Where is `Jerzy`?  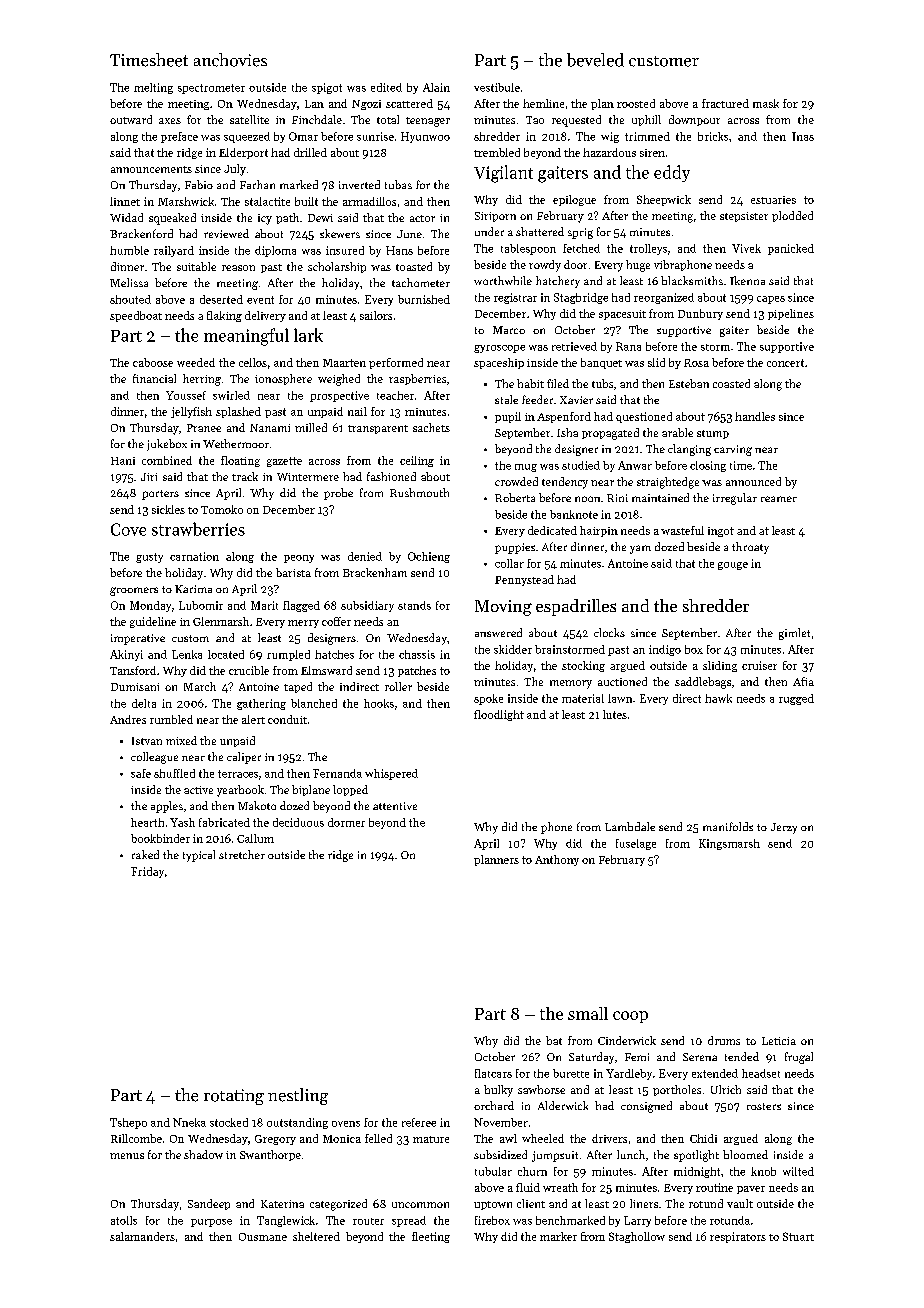 Jerzy is located at coordinates (784, 828).
